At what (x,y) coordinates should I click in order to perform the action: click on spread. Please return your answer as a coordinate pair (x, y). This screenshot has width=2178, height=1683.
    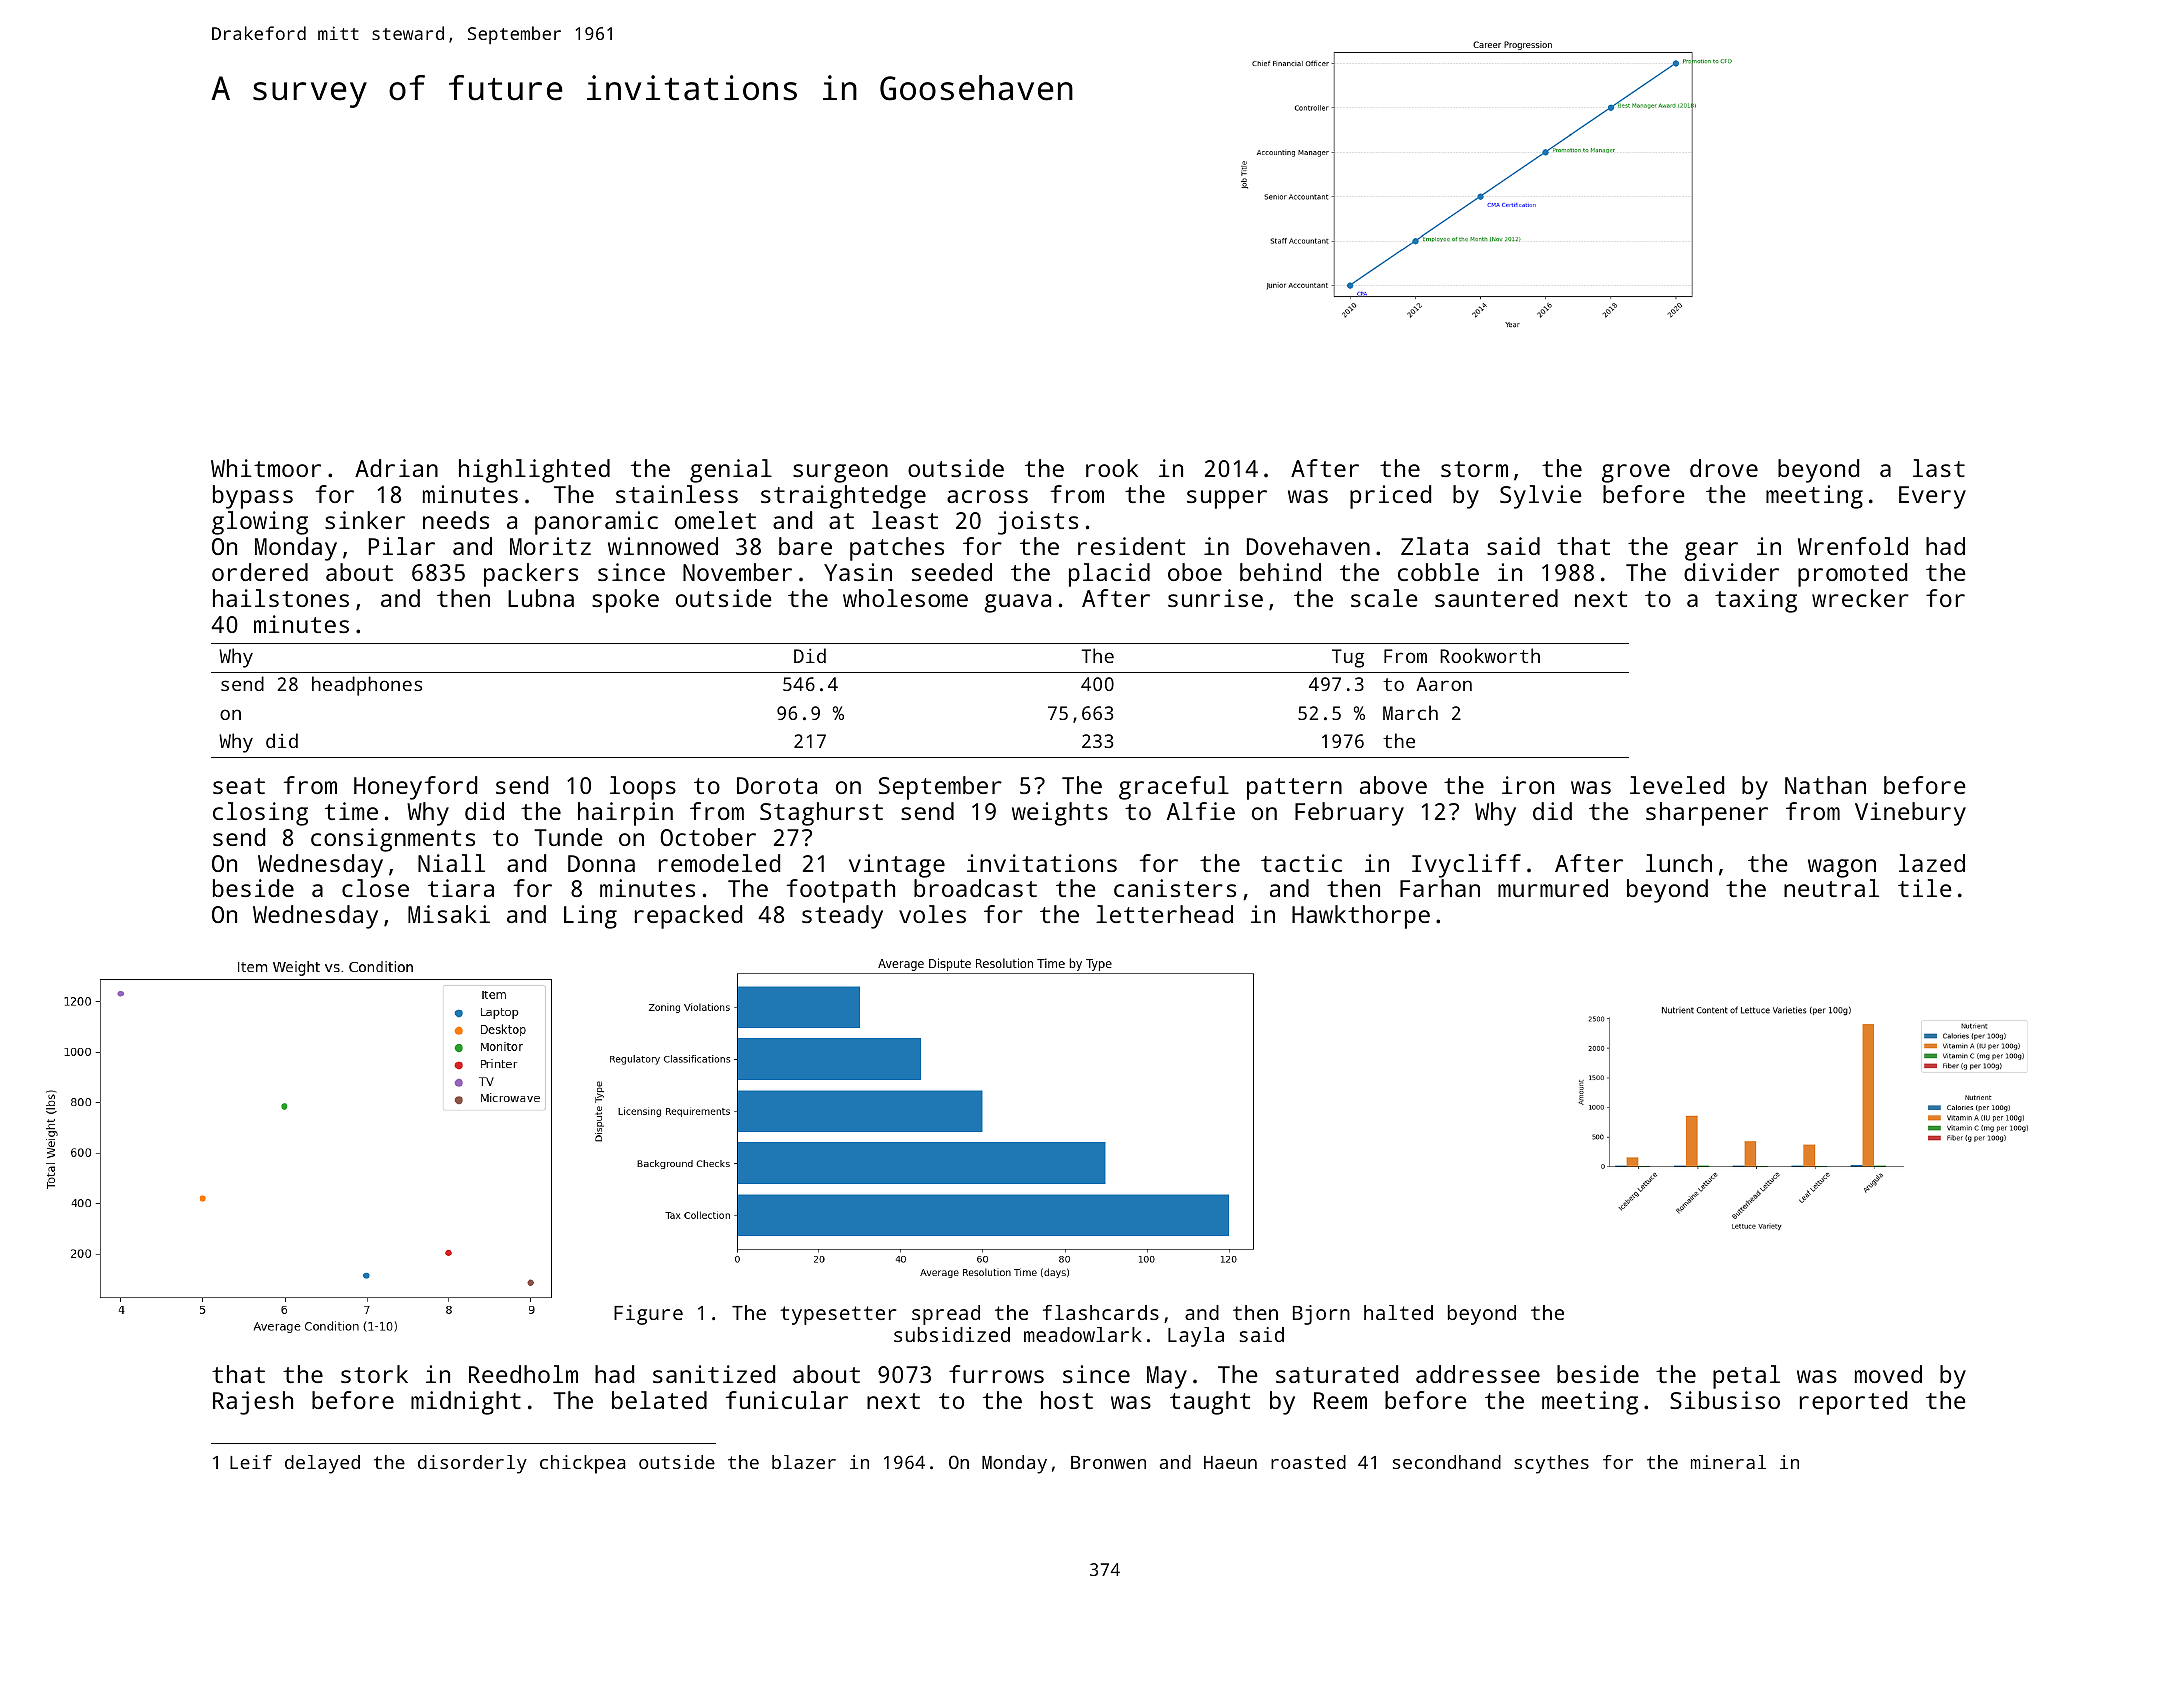
    Looking at the image, I should click on (946, 1315).
